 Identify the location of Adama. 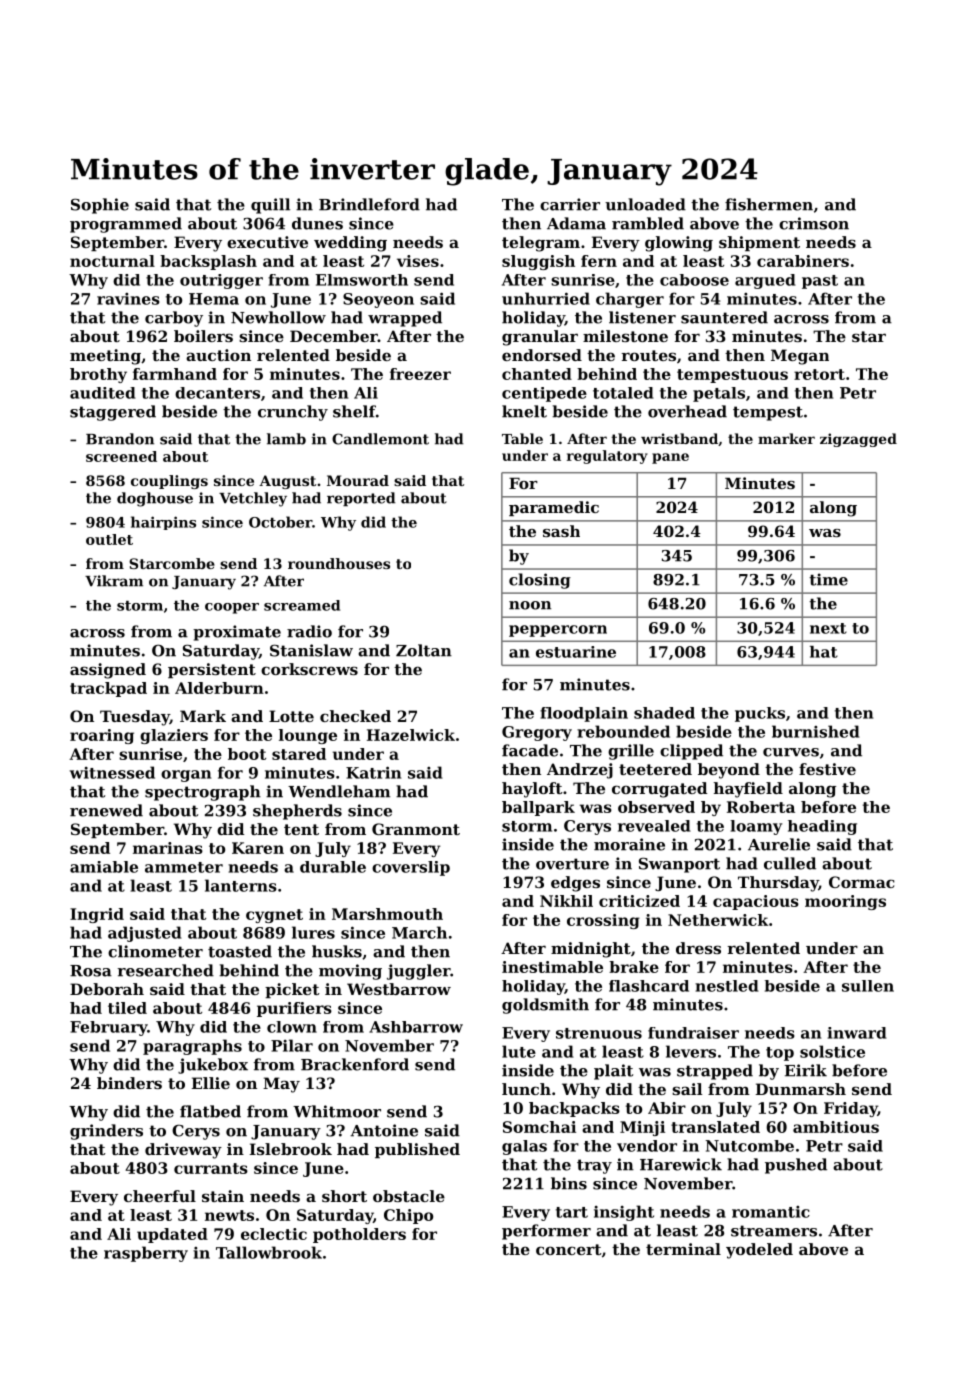
(576, 223).
